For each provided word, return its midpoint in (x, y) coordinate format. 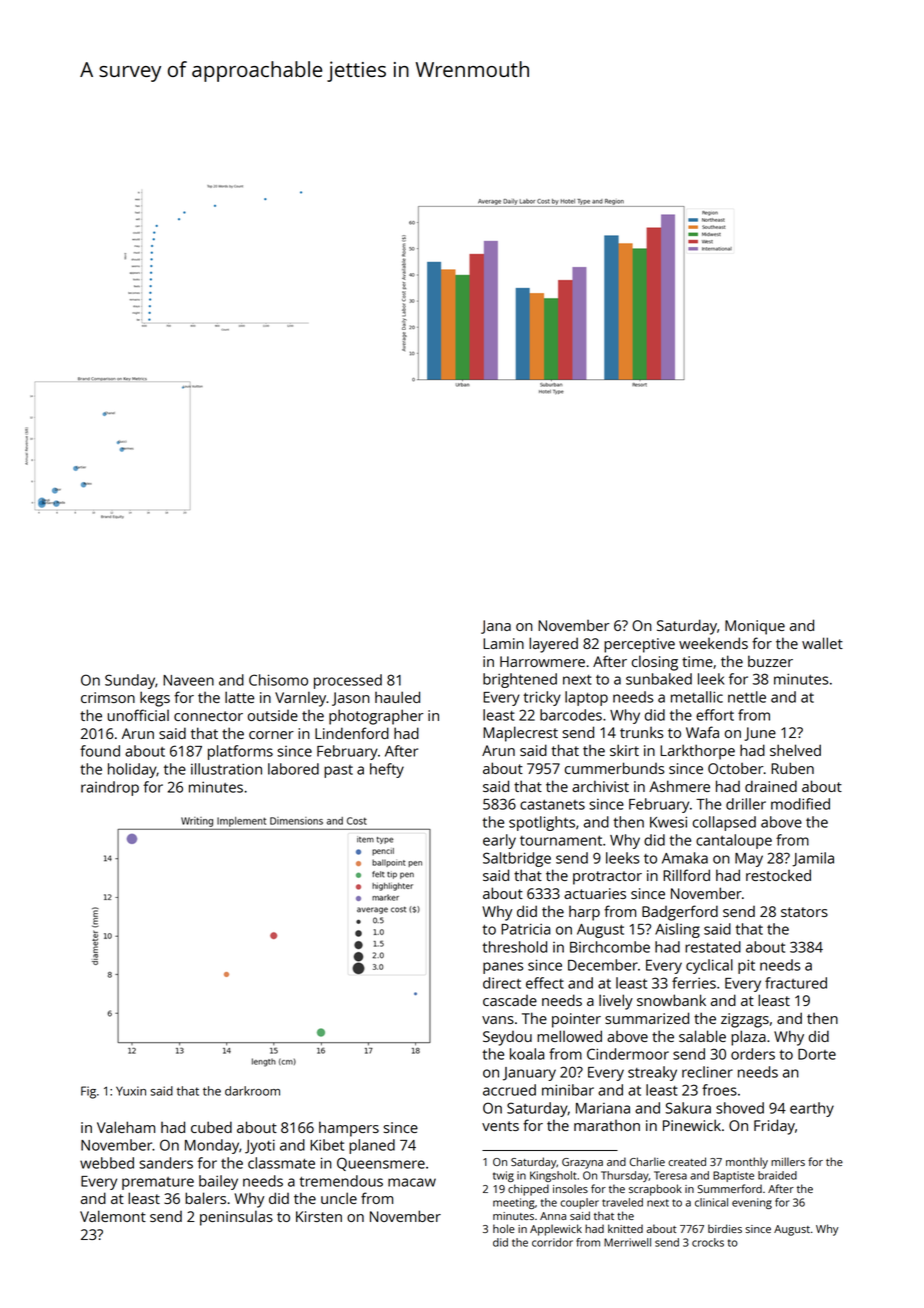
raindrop (110, 788)
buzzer (770, 661)
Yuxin (131, 1091)
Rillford (686, 875)
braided (777, 1175)
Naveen (188, 680)
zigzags (745, 1020)
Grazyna (582, 1163)
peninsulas (236, 1218)
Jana (496, 627)
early (499, 841)
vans (498, 1020)
